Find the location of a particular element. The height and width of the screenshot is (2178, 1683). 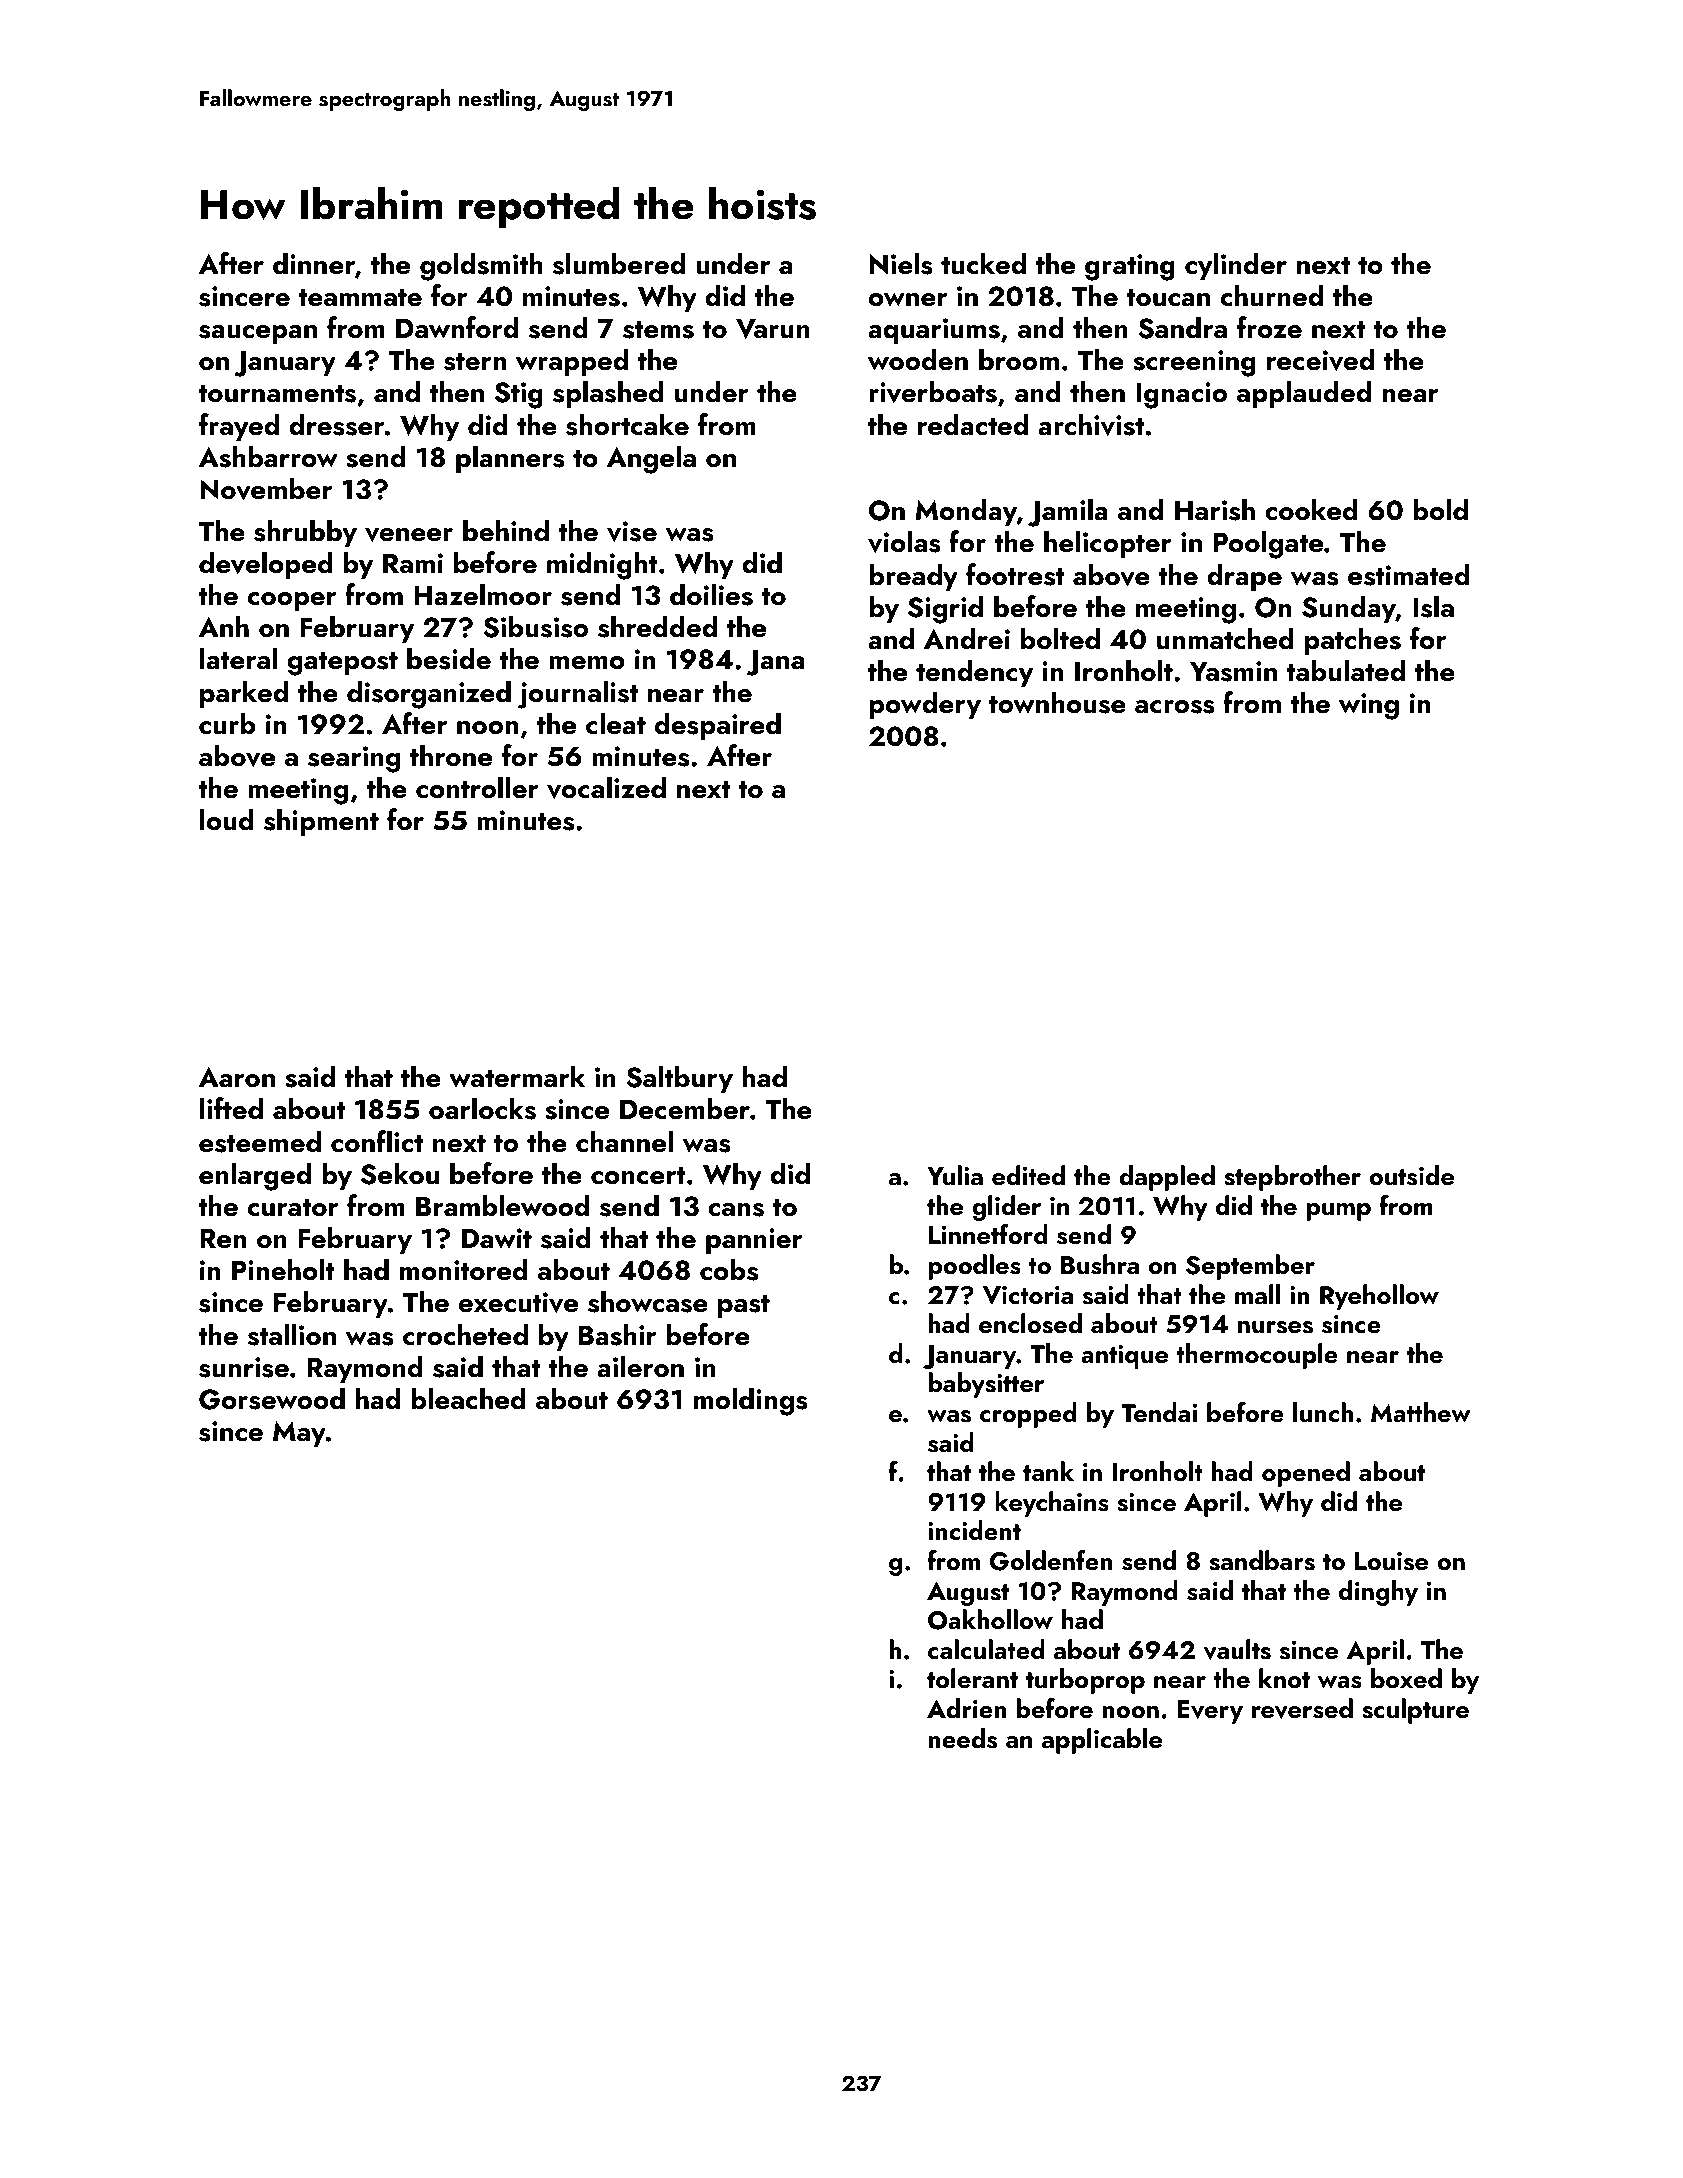

outside is located at coordinates (1411, 1175).
